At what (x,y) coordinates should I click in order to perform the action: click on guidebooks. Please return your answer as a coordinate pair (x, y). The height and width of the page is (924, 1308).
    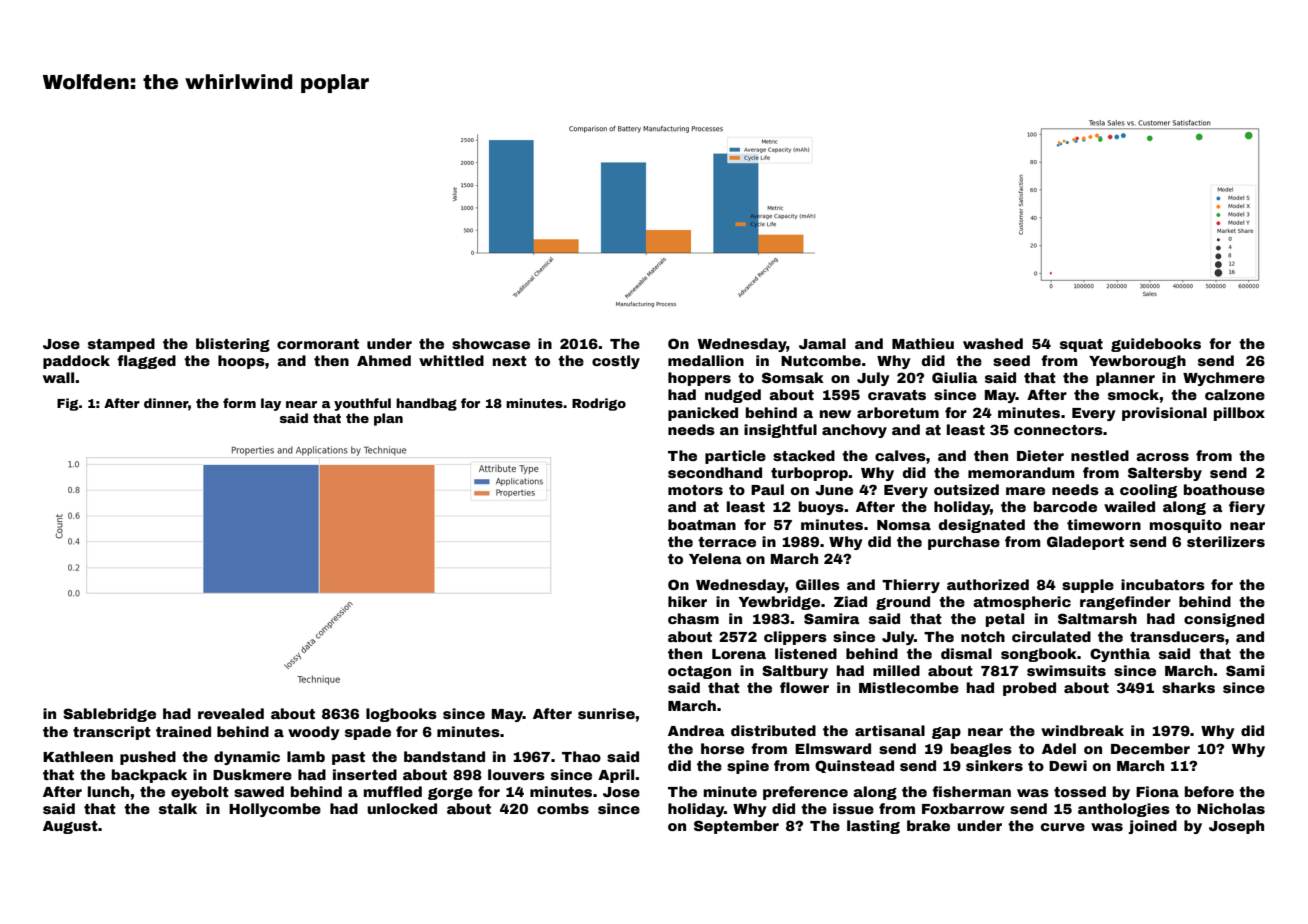
    Looking at the image, I should click on (1156, 345).
